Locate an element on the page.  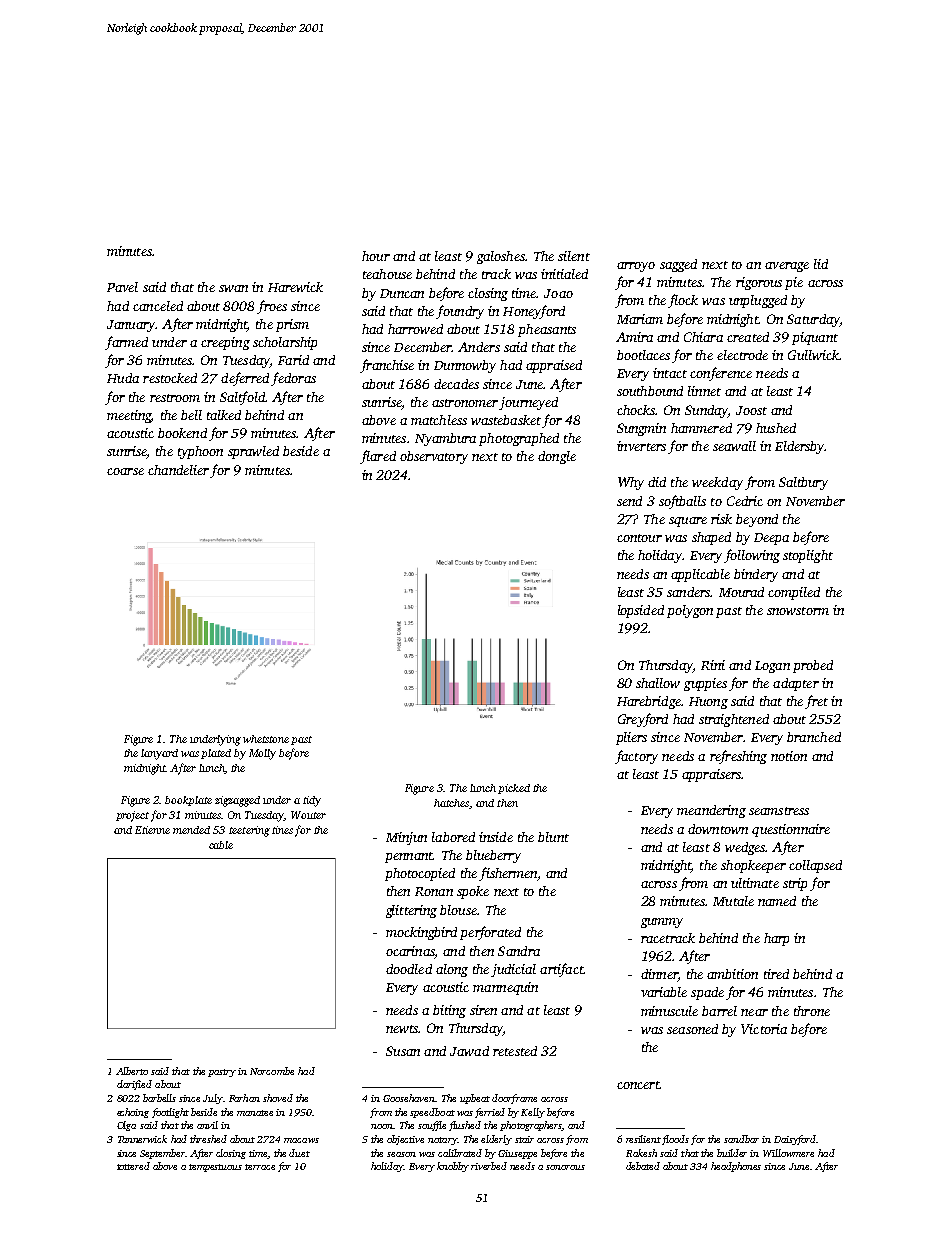
shaped is located at coordinates (711, 538).
